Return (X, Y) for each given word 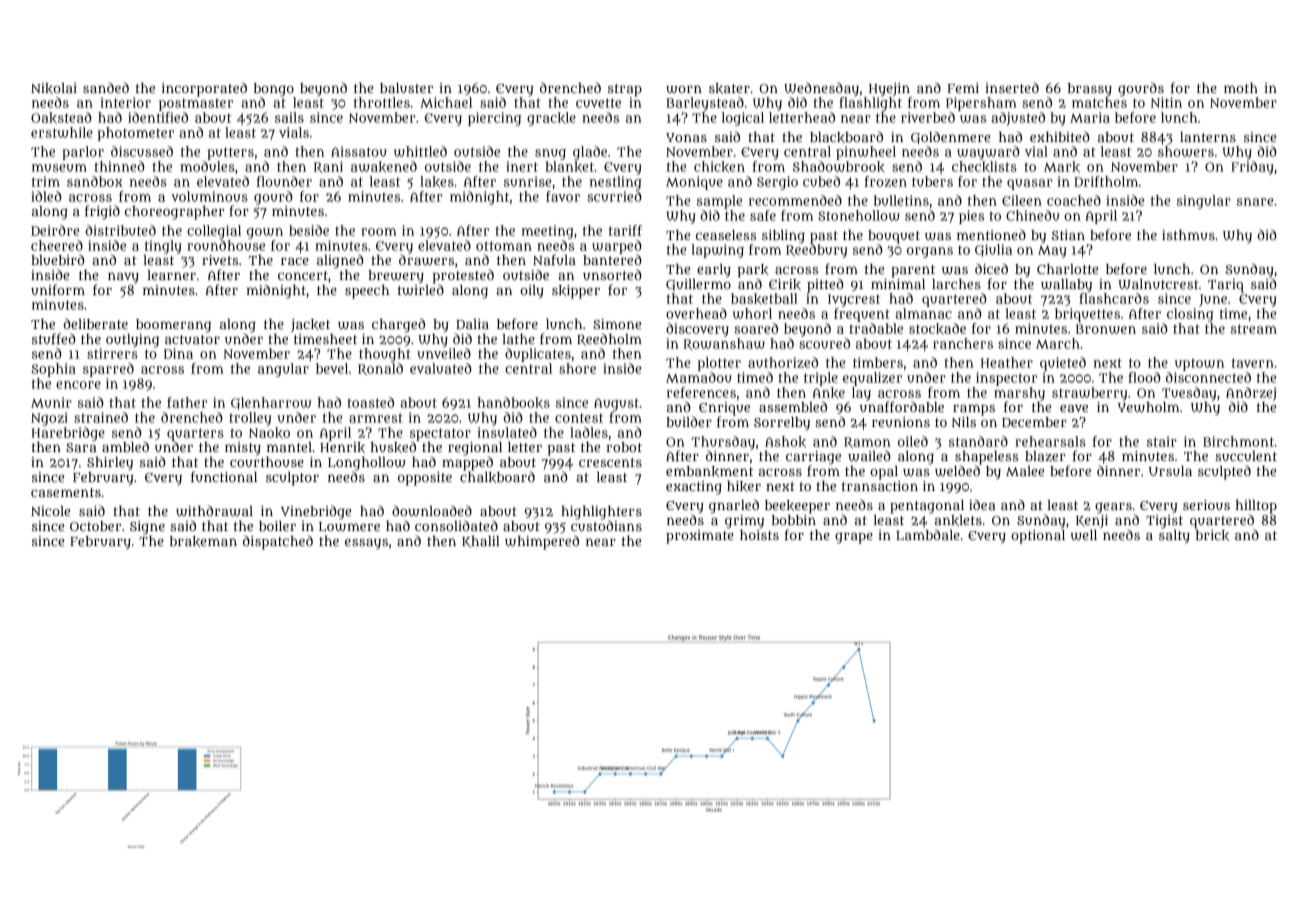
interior (125, 102)
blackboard (846, 137)
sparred (108, 370)
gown (265, 233)
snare (1255, 202)
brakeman (203, 541)
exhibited (1060, 136)
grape (854, 538)
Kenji (1092, 521)
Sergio (777, 183)
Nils (964, 422)
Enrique (724, 409)
